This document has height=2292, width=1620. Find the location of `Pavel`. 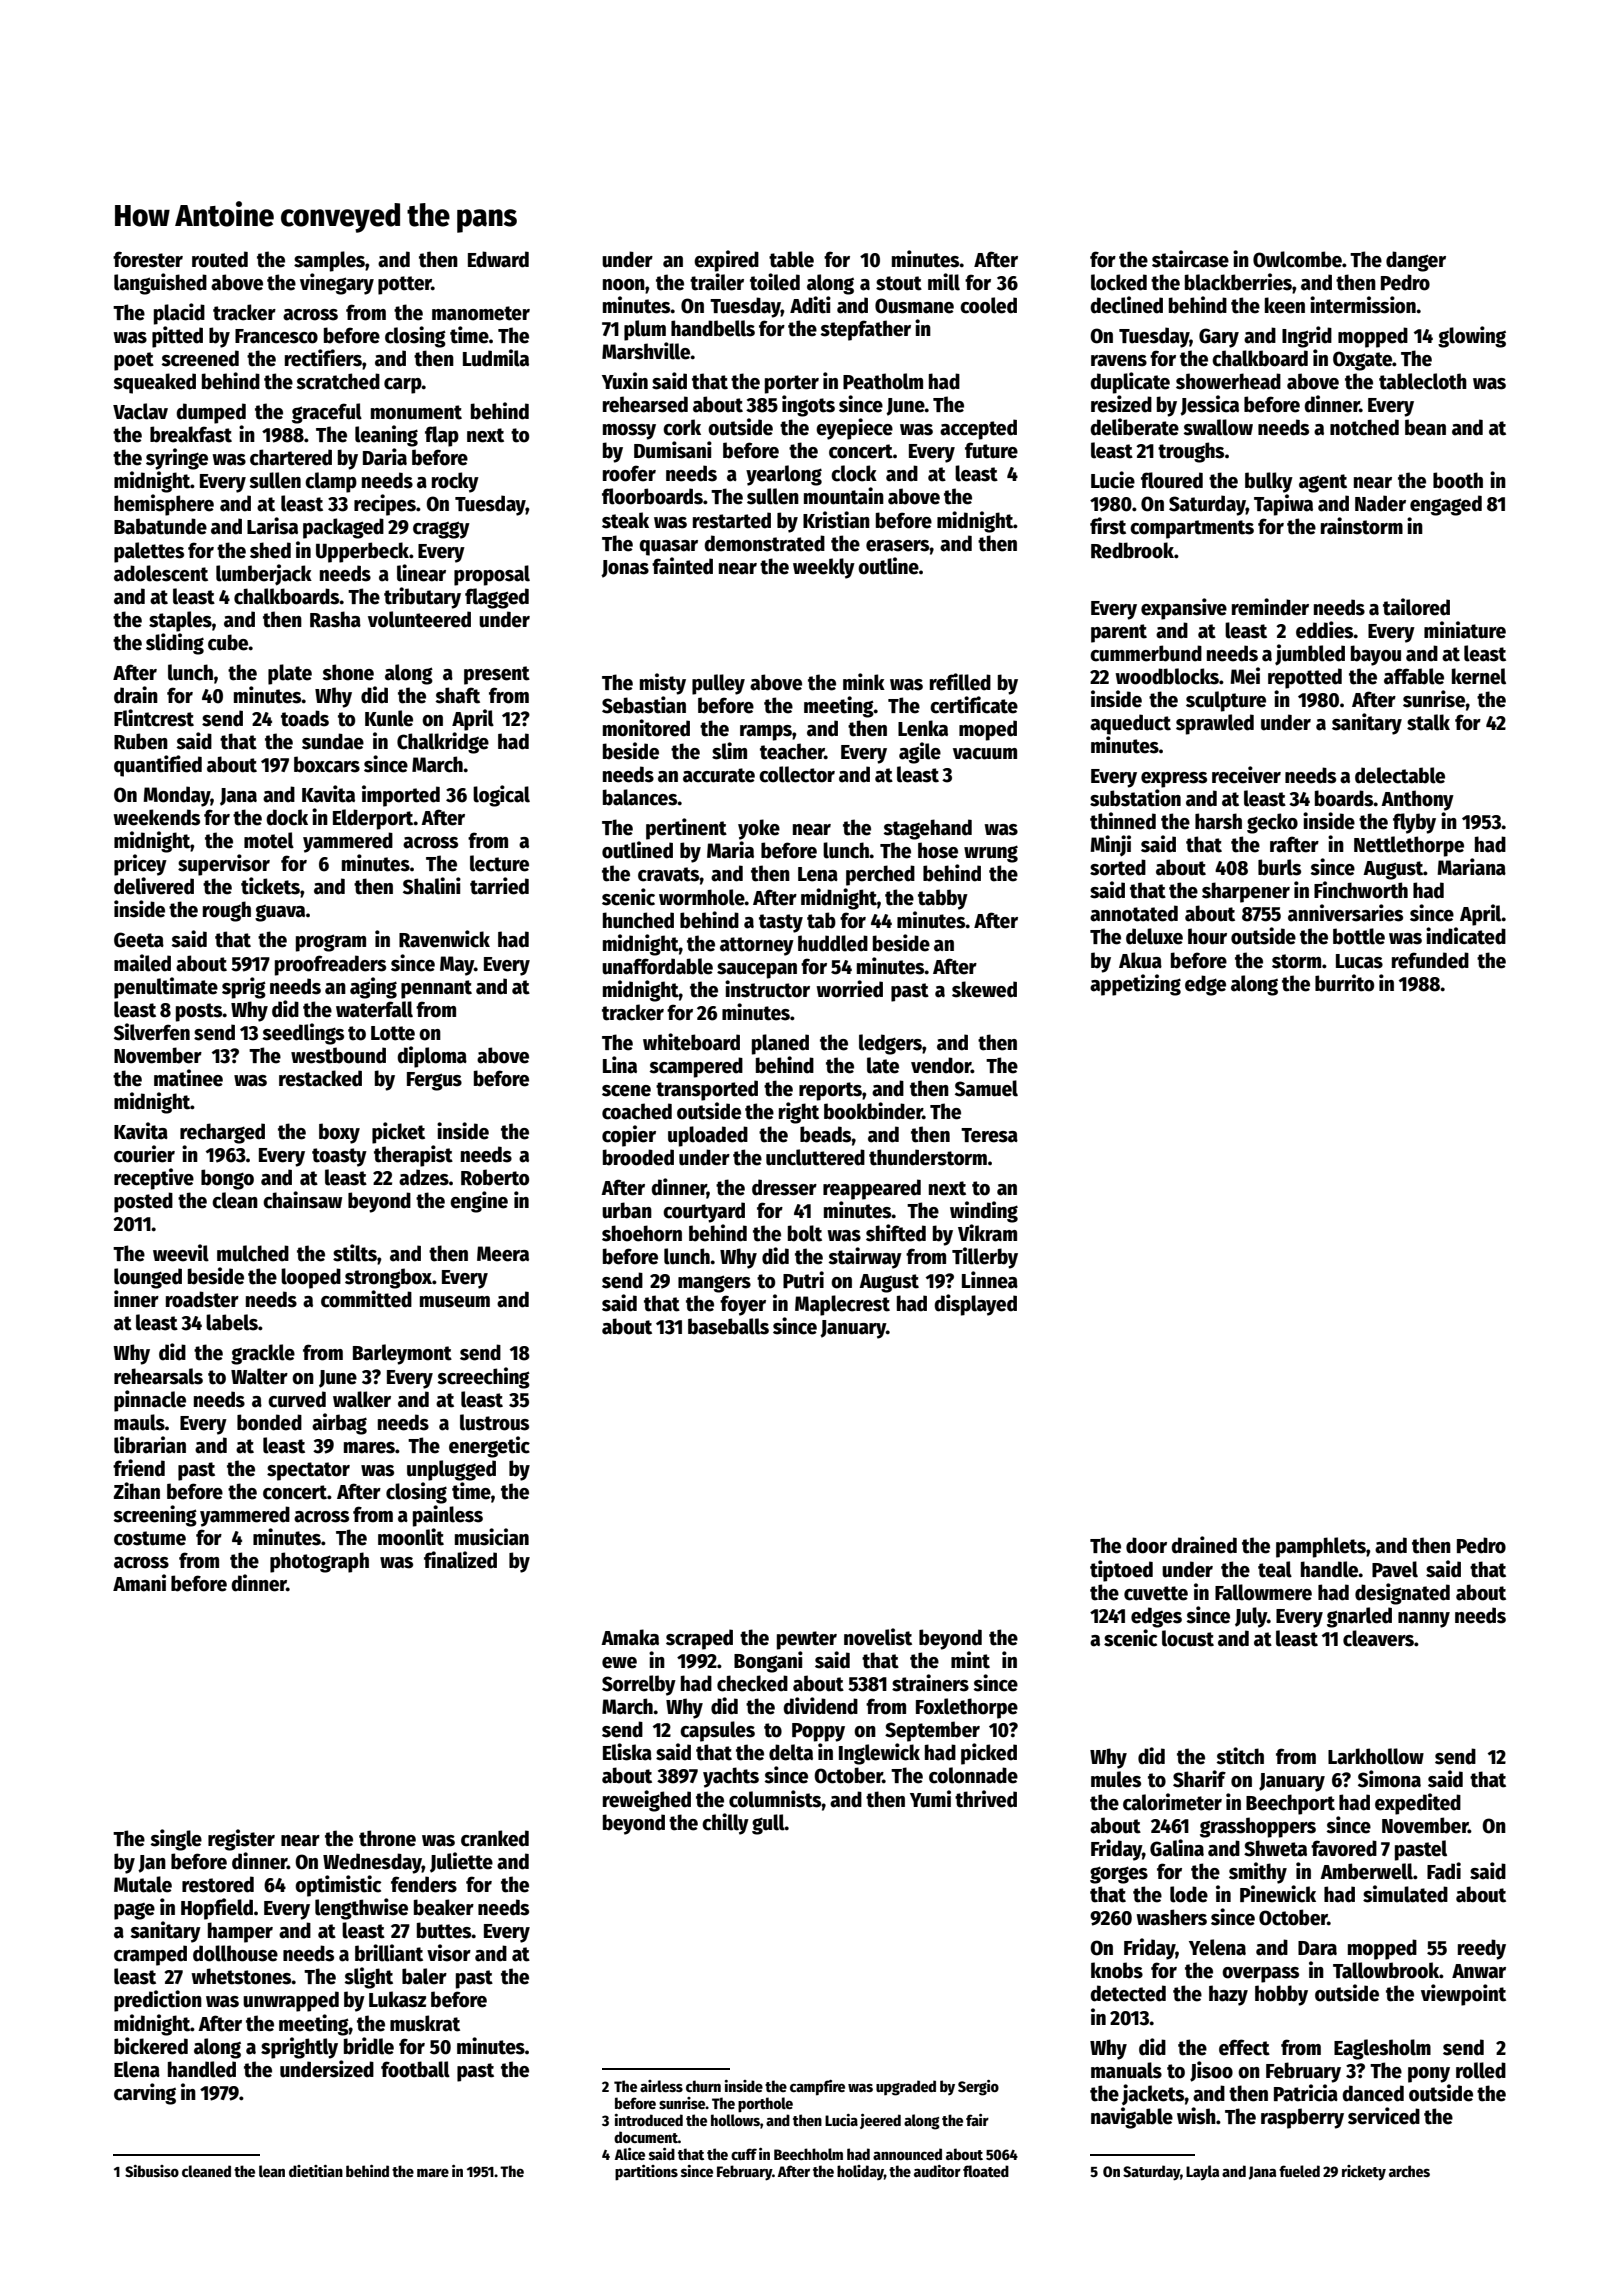

Pavel is located at coordinates (1395, 1569).
